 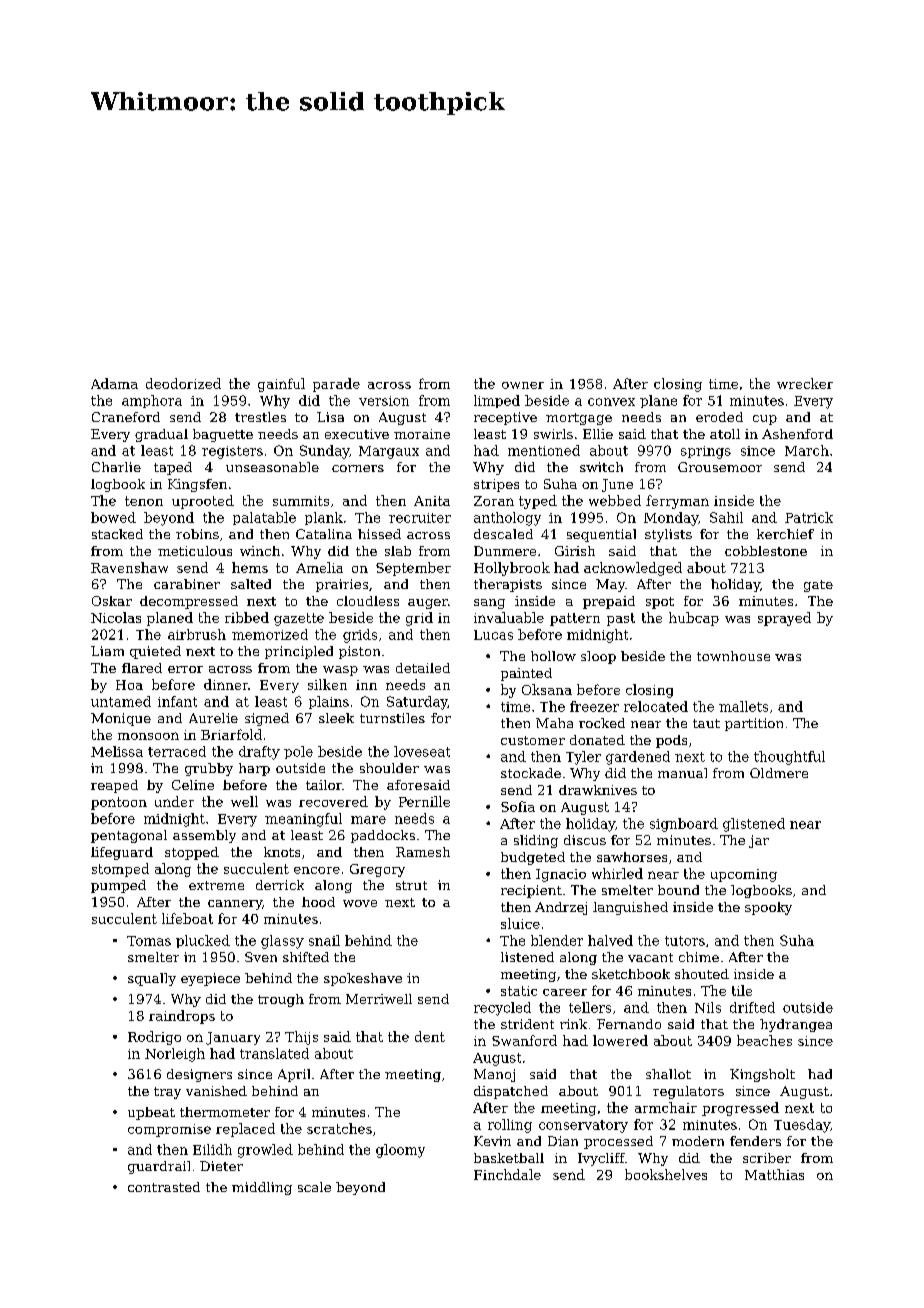 I want to click on Finchdale, so click(x=507, y=1174).
